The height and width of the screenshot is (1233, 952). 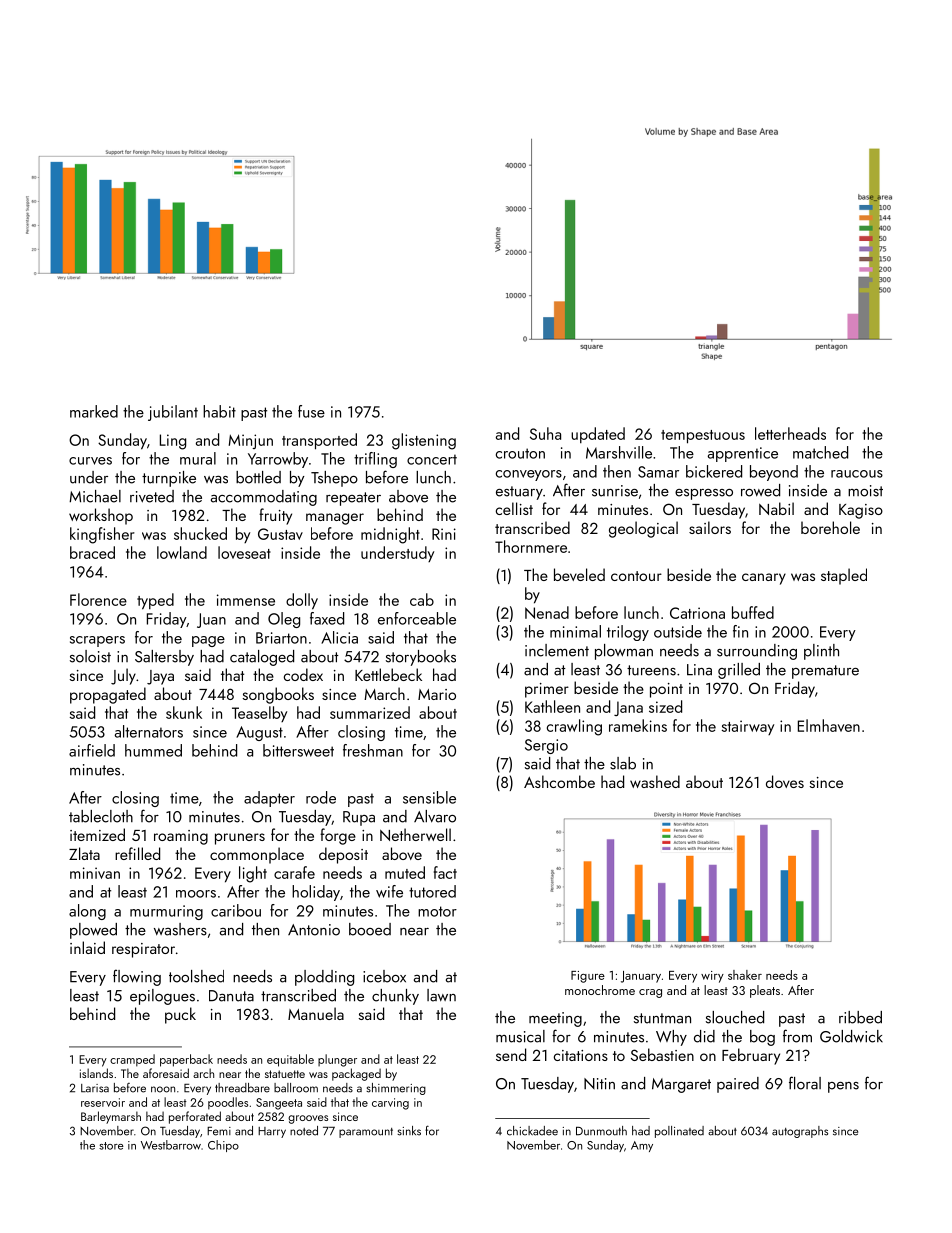 What do you see at coordinates (304, 1131) in the screenshot?
I see `noted` at bounding box center [304, 1131].
